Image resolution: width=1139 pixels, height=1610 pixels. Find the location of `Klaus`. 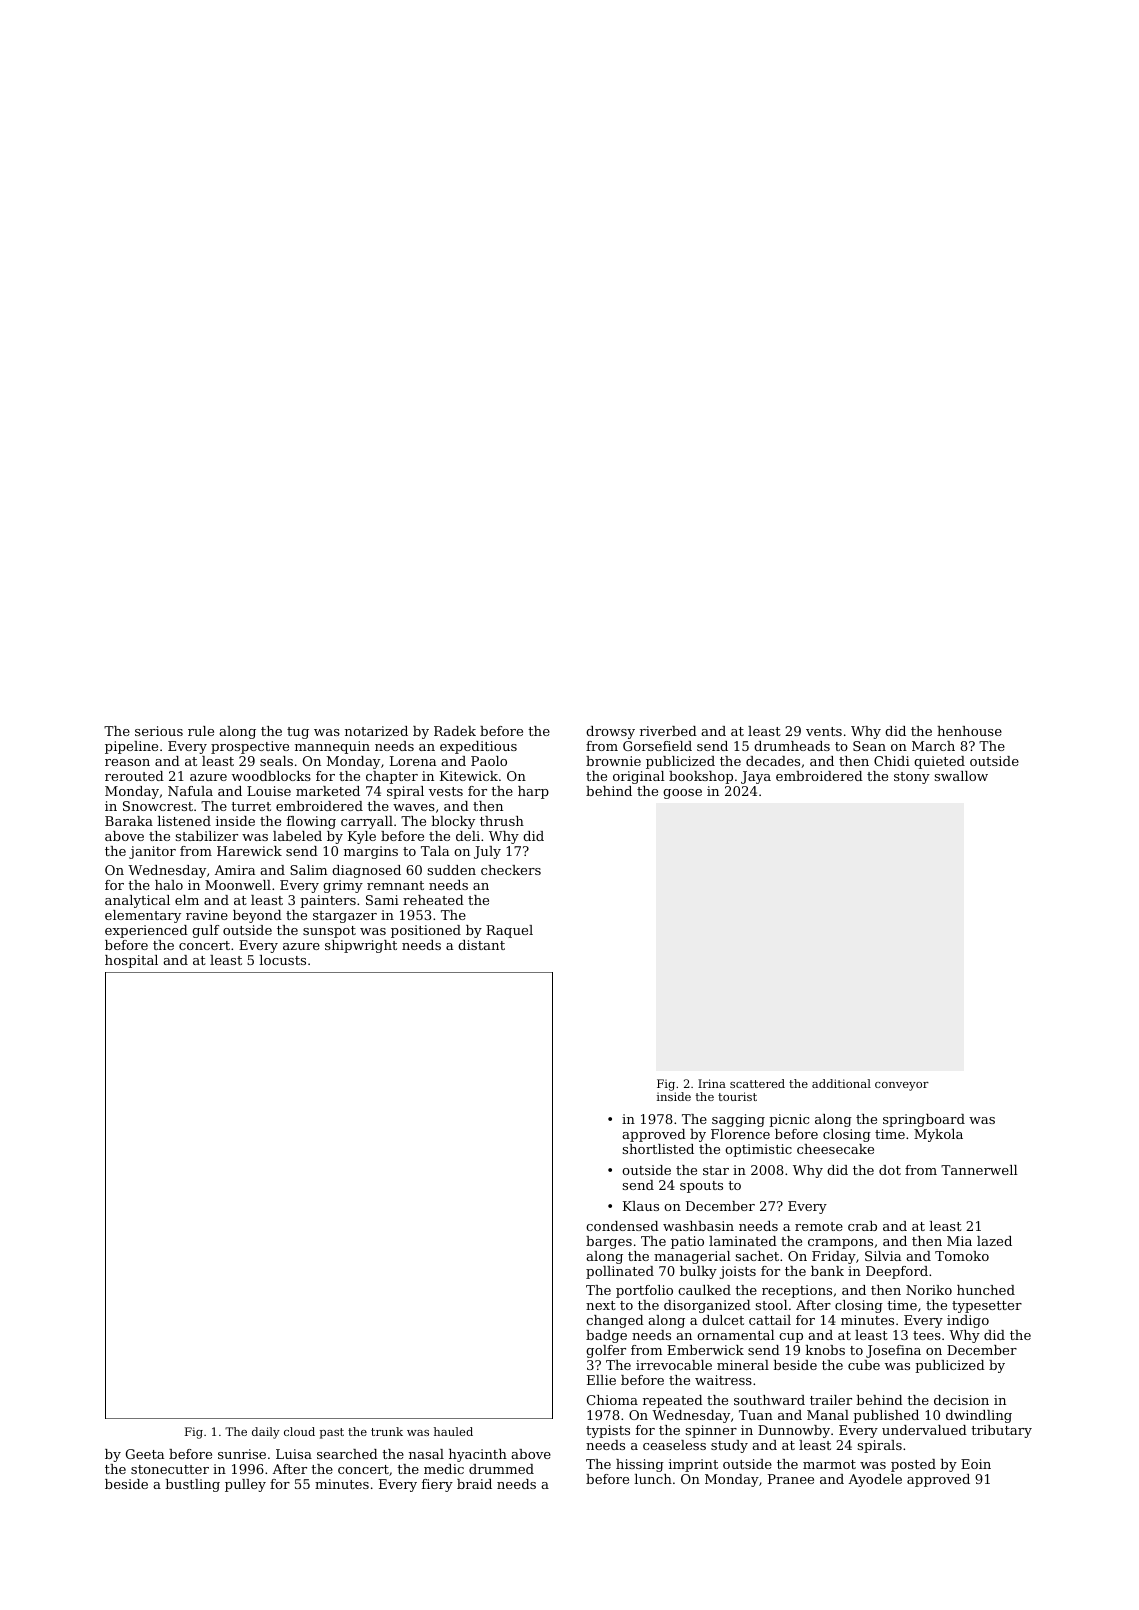

Klaus is located at coordinates (641, 1206).
